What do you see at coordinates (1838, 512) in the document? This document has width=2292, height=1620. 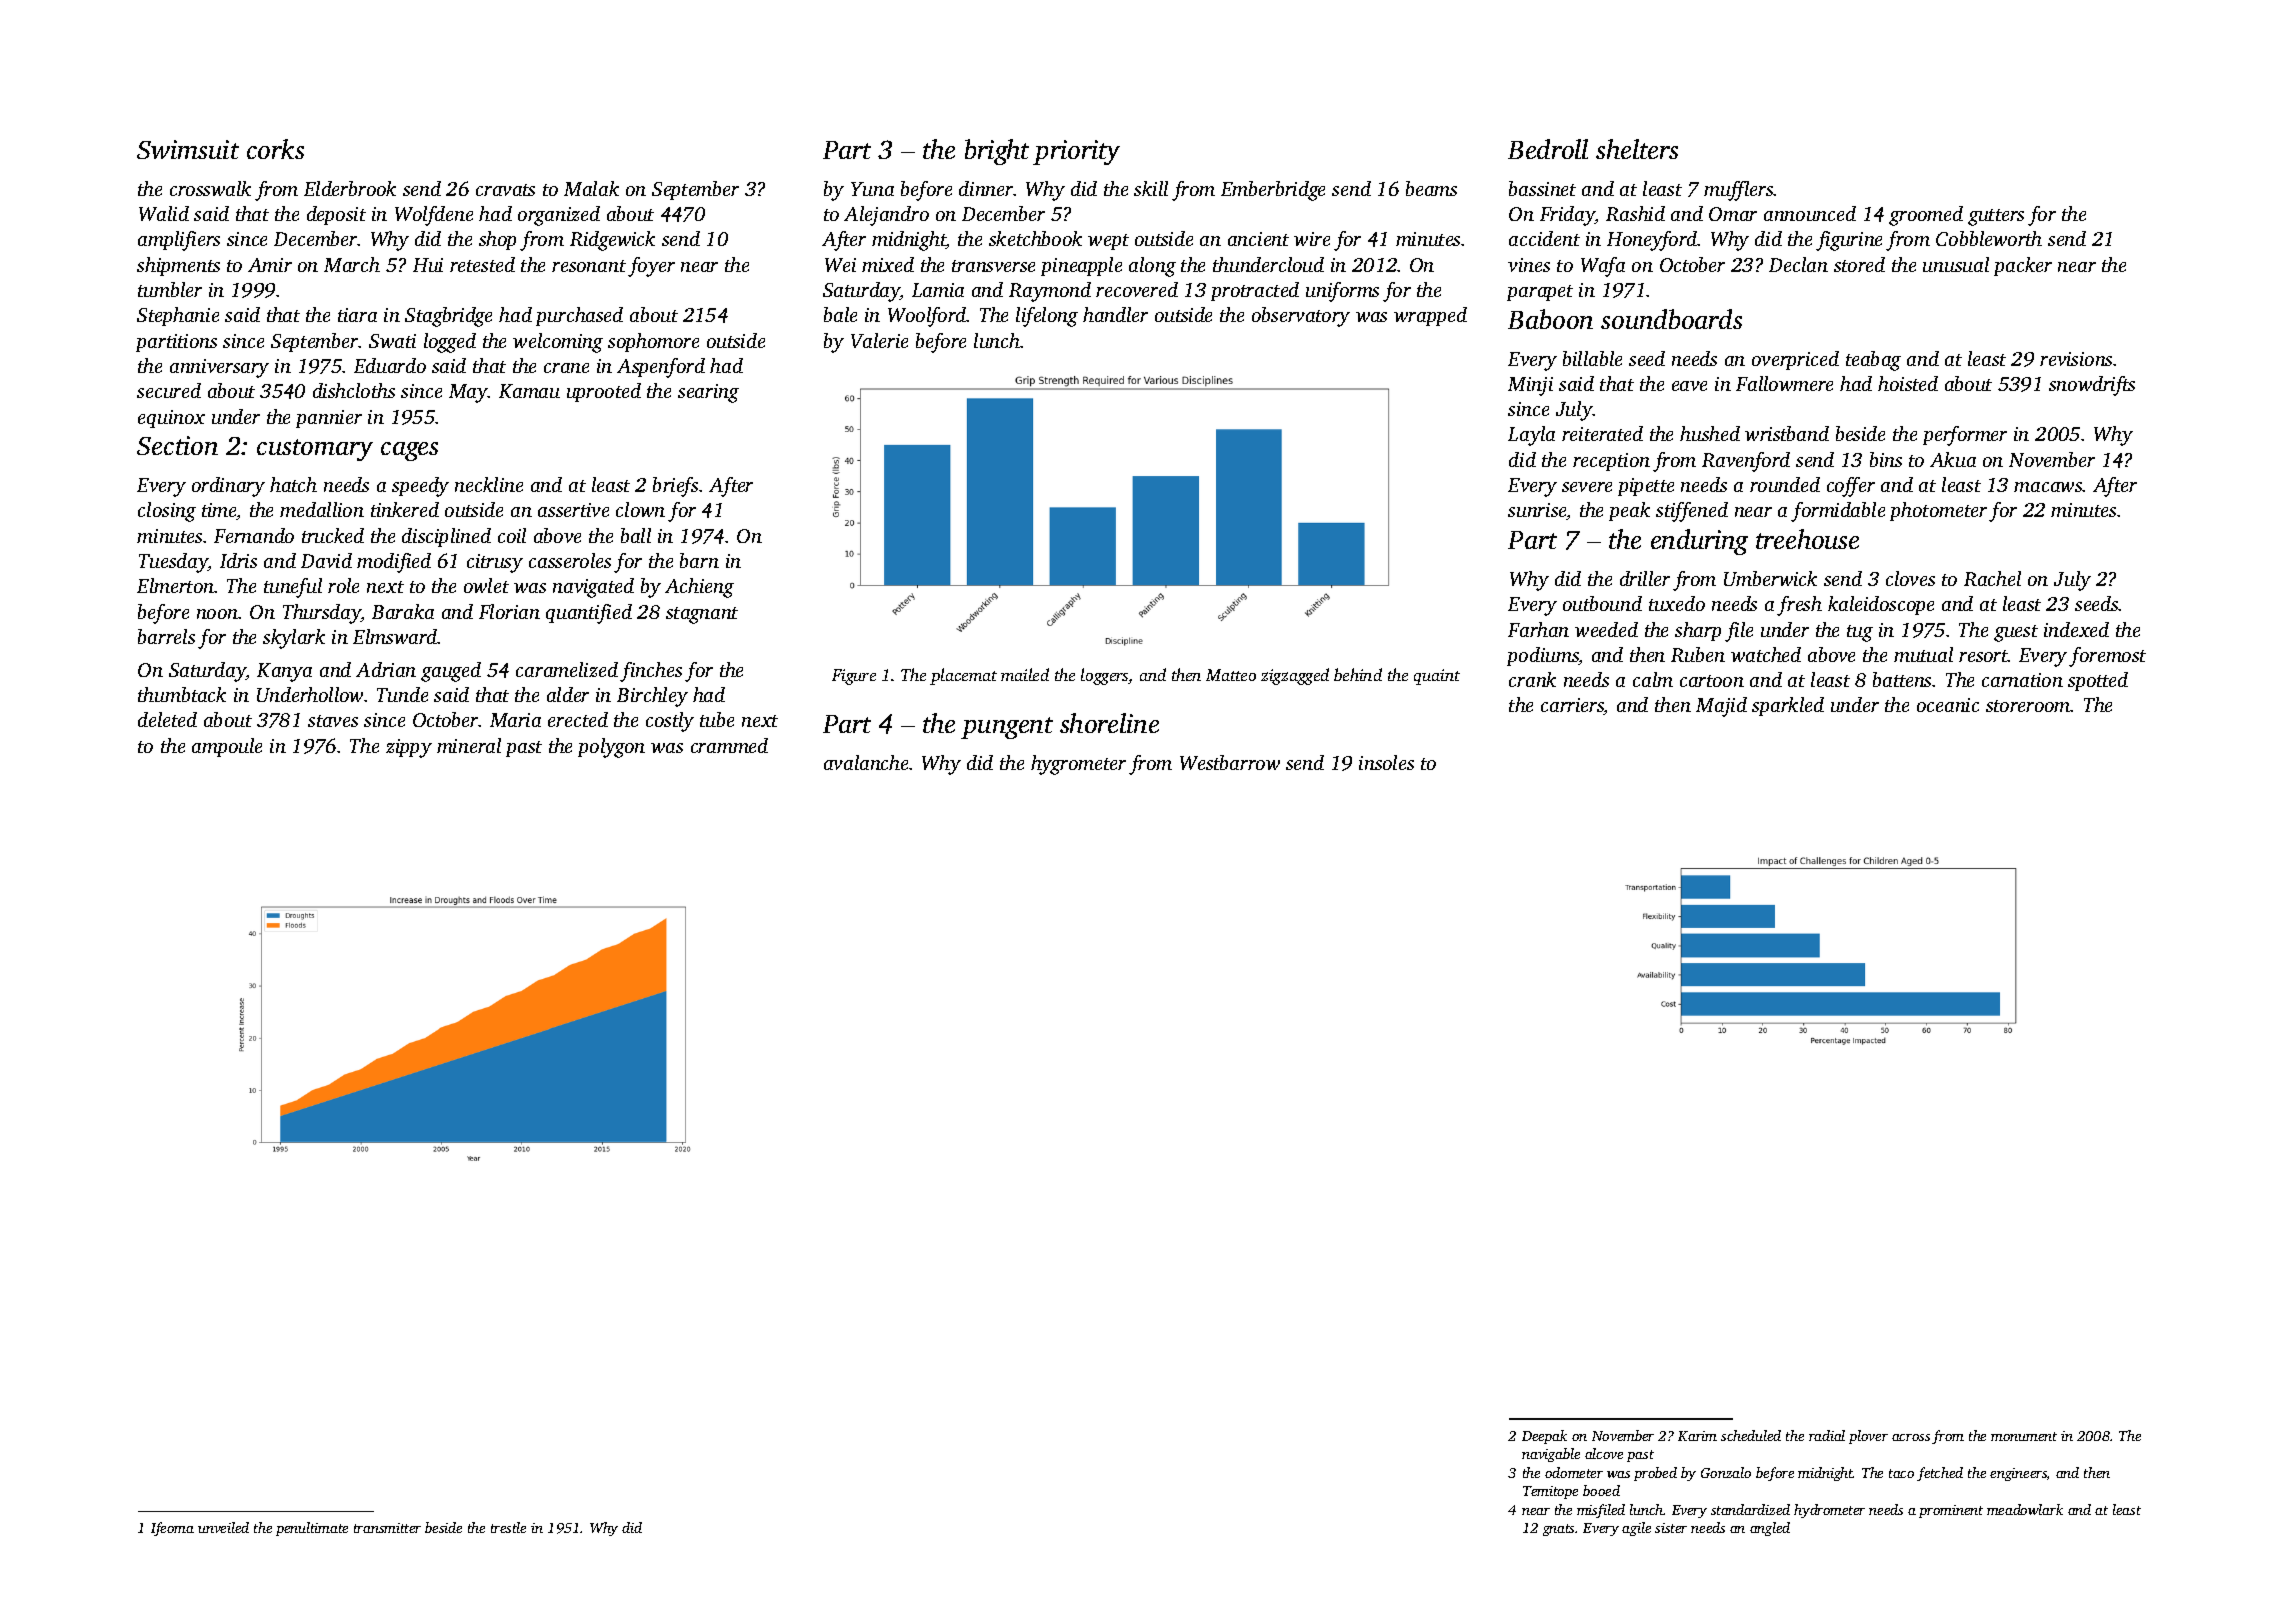 I see `formidable` at bounding box center [1838, 512].
